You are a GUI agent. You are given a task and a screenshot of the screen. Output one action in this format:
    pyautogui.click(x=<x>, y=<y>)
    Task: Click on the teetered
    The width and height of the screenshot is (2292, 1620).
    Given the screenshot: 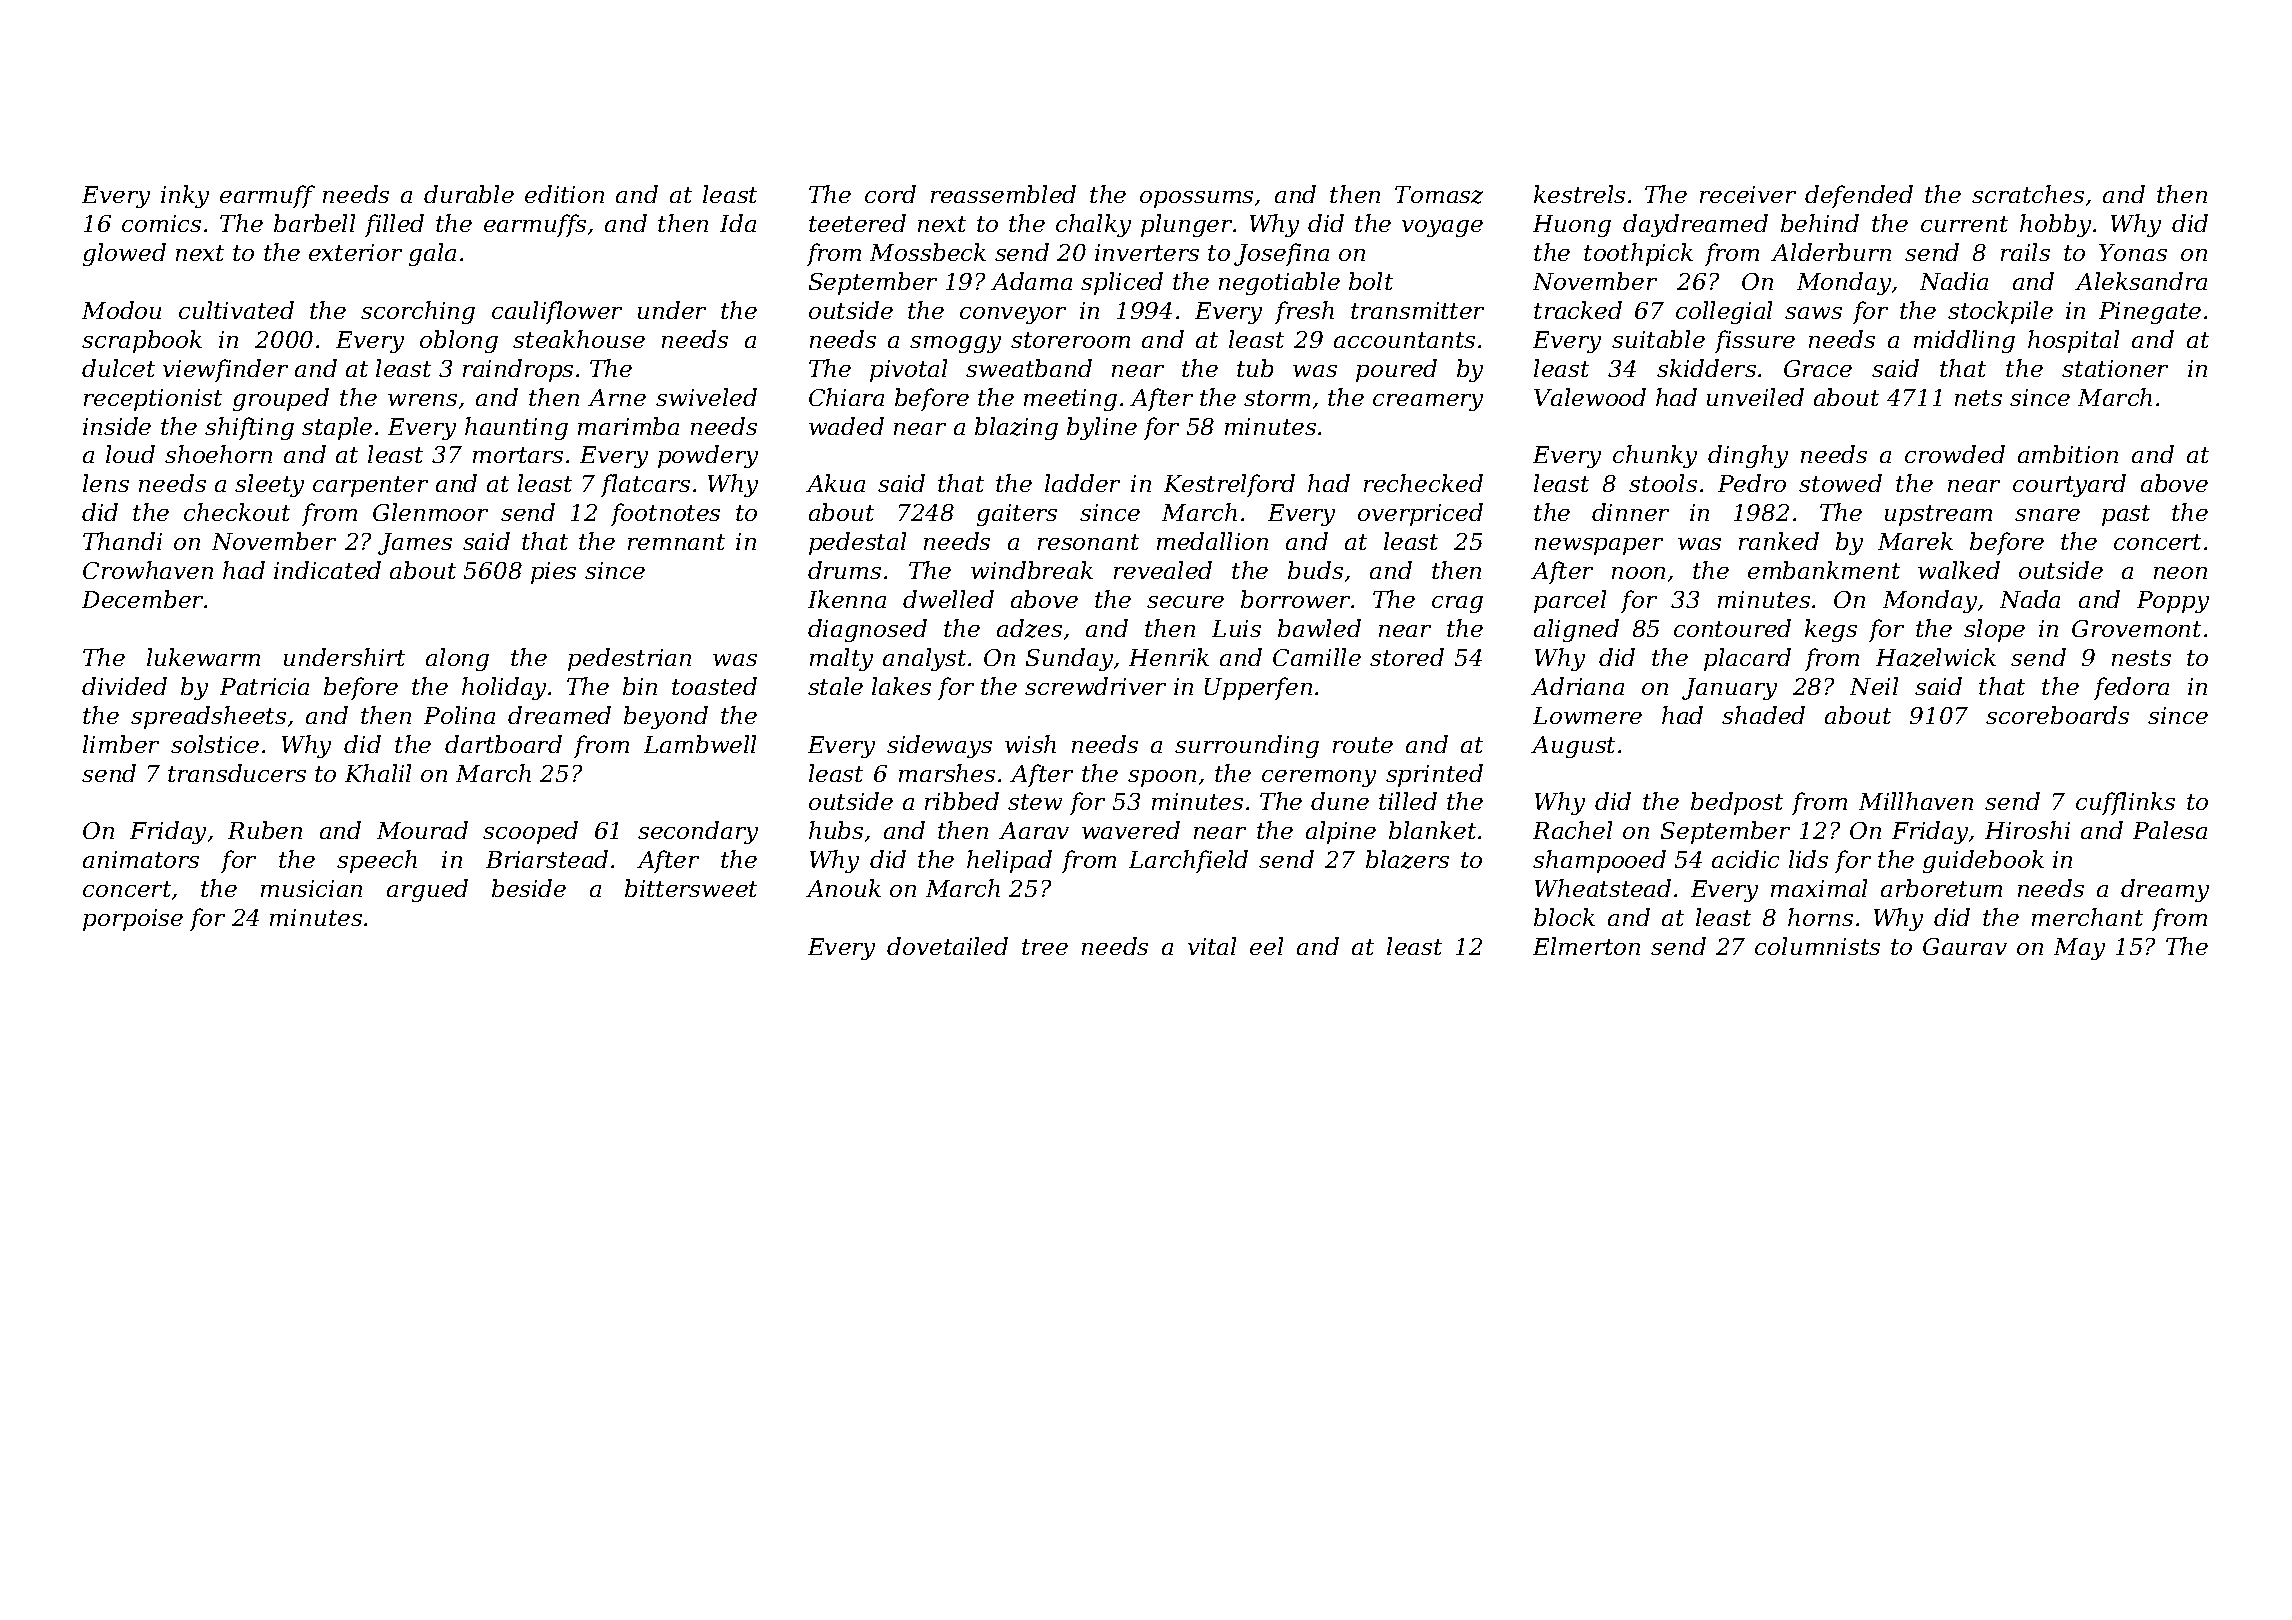 What is the action you would take?
    pyautogui.click(x=857, y=223)
